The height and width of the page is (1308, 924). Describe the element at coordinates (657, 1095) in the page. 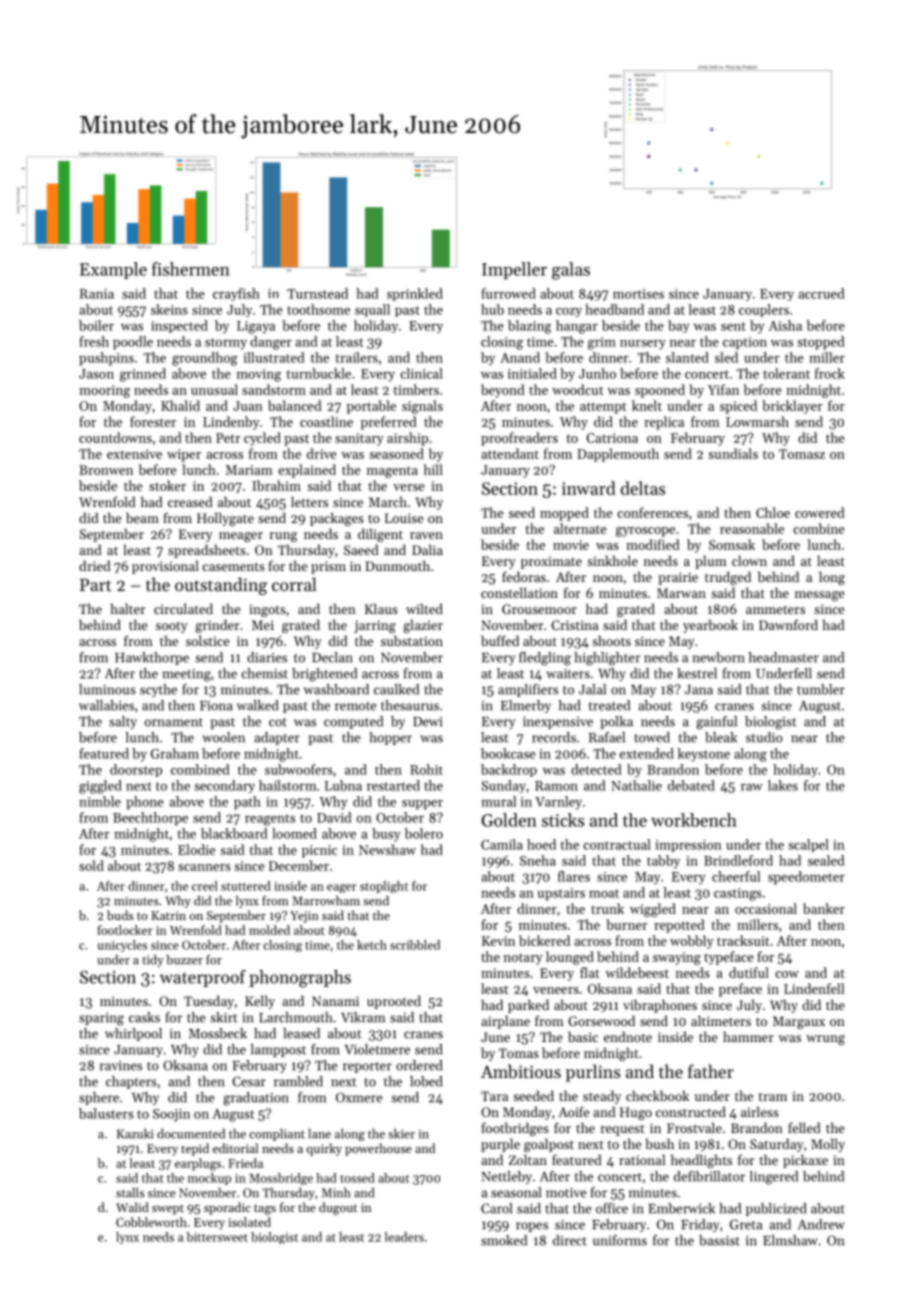

I see `checkbook` at that location.
